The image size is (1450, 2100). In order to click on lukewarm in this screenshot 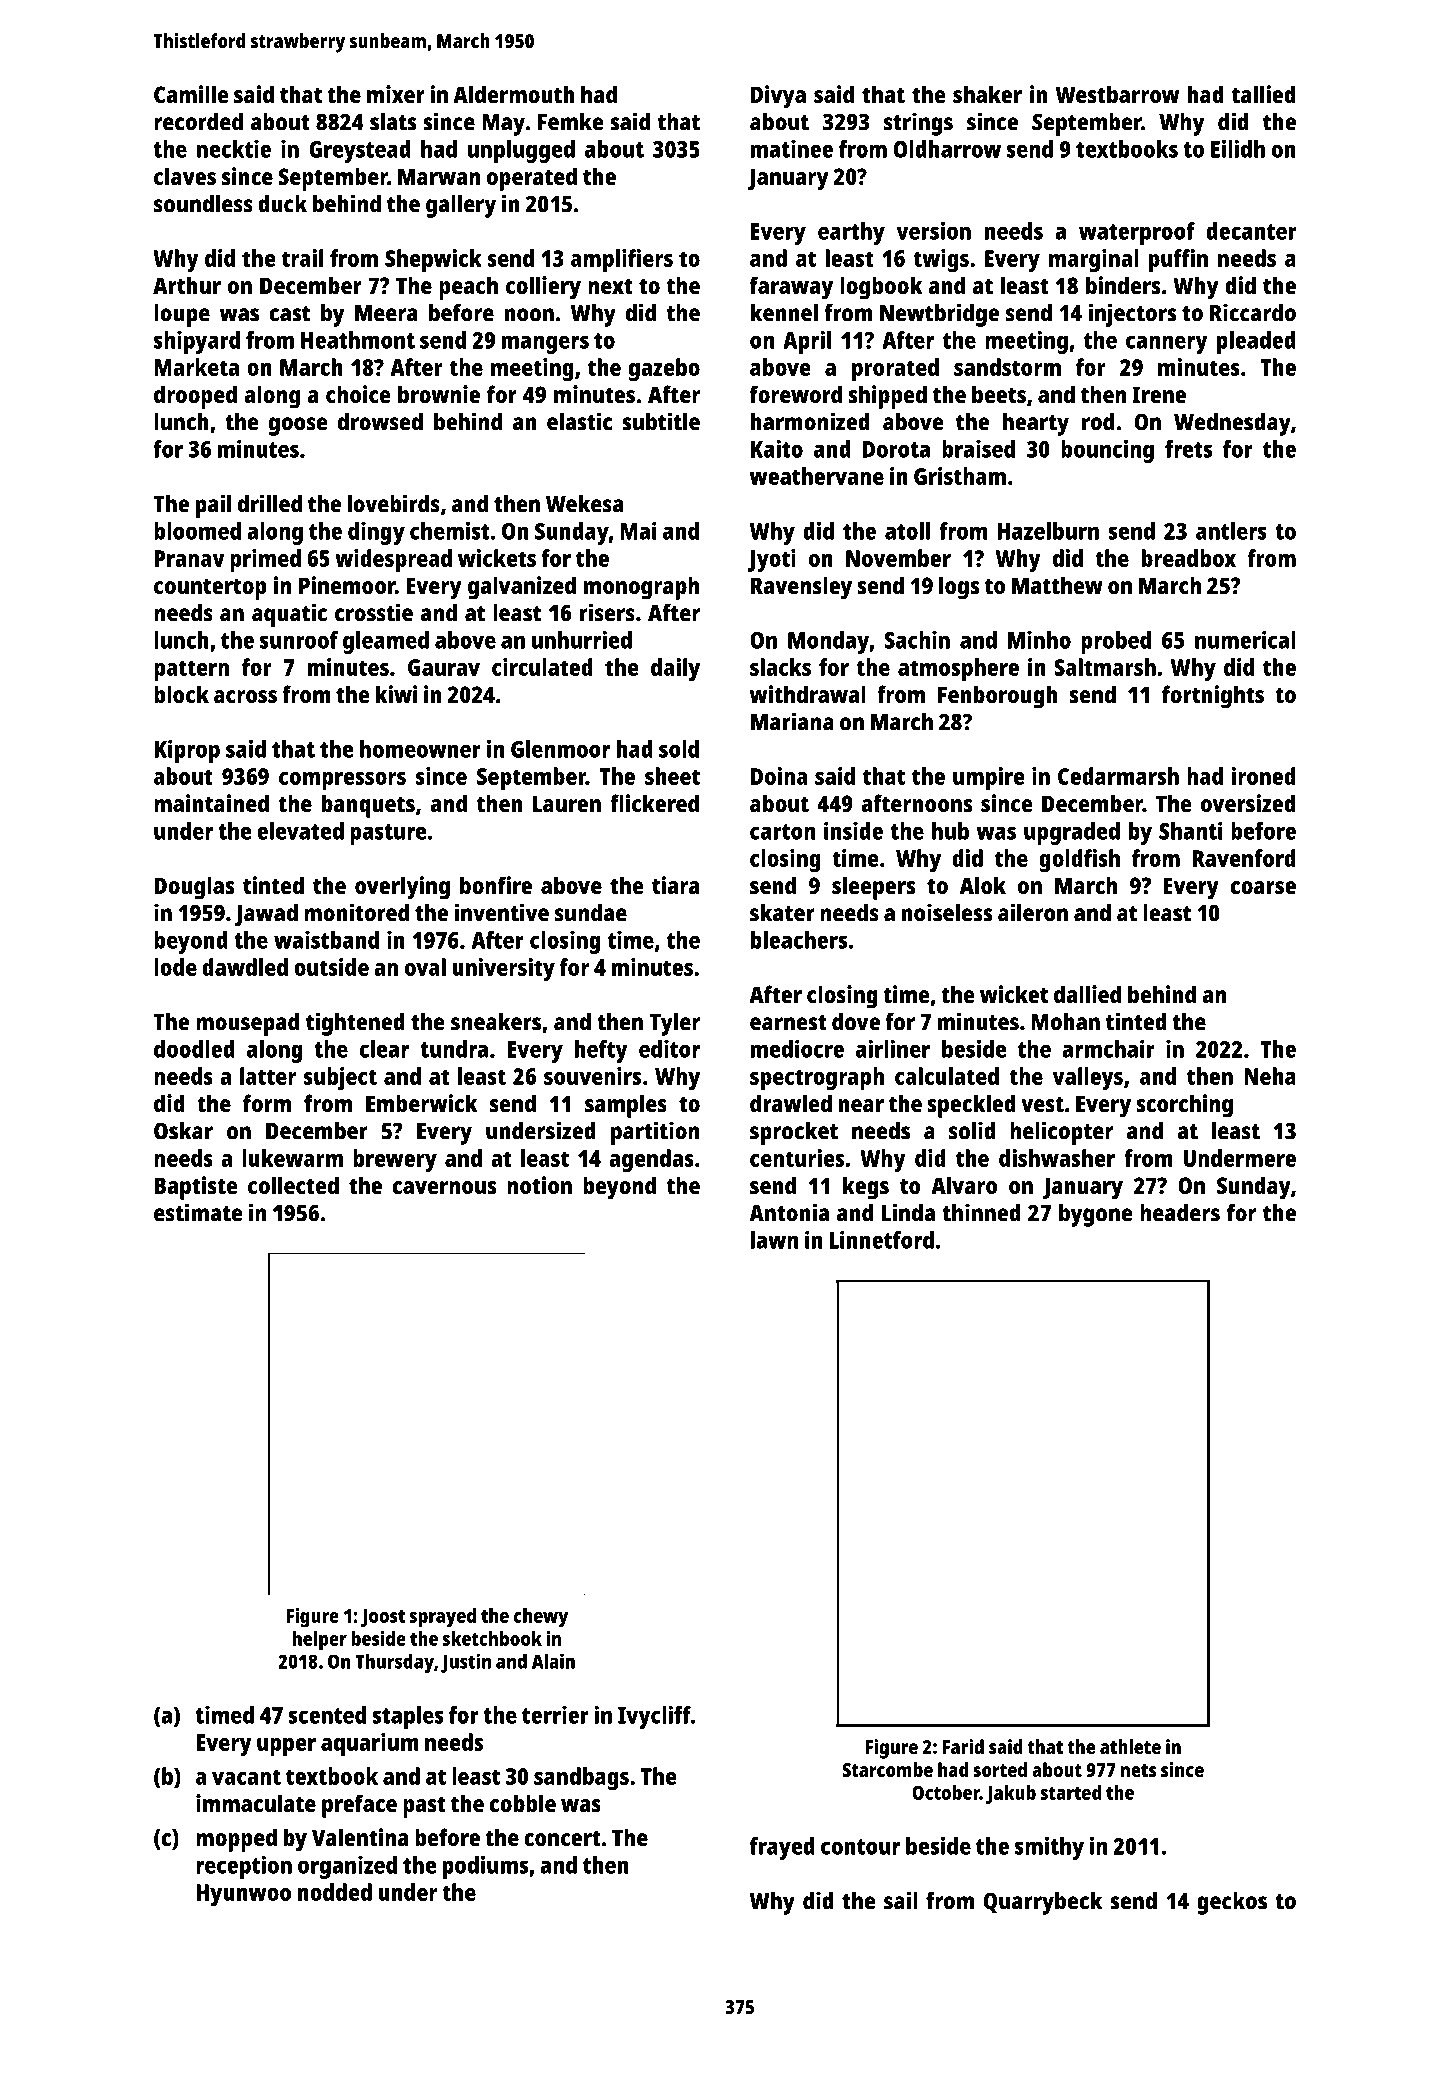, I will do `click(292, 1158)`.
